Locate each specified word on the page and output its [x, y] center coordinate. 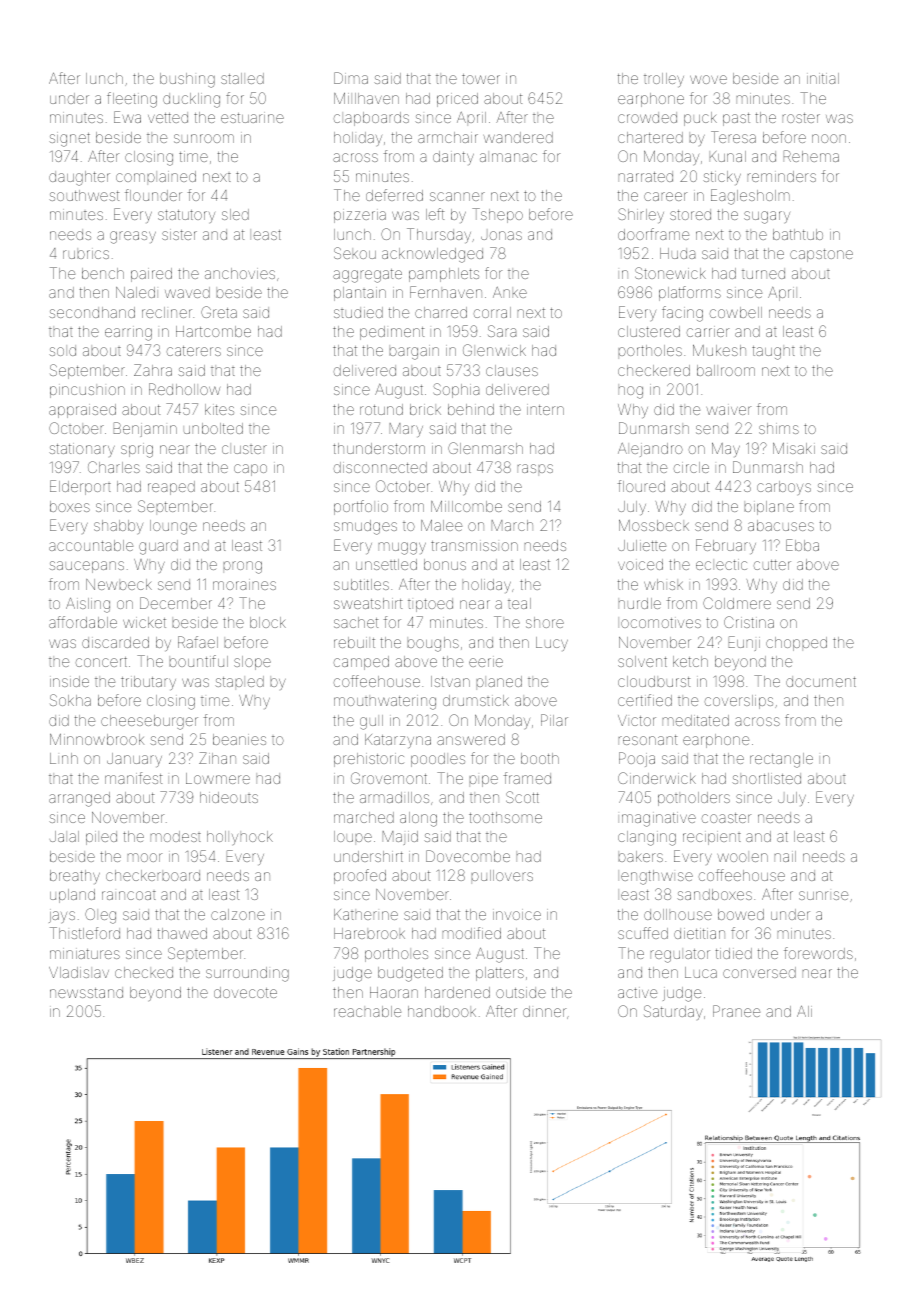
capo [250, 470]
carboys [784, 488]
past [736, 119]
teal [519, 603]
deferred [394, 195]
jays [62, 916]
